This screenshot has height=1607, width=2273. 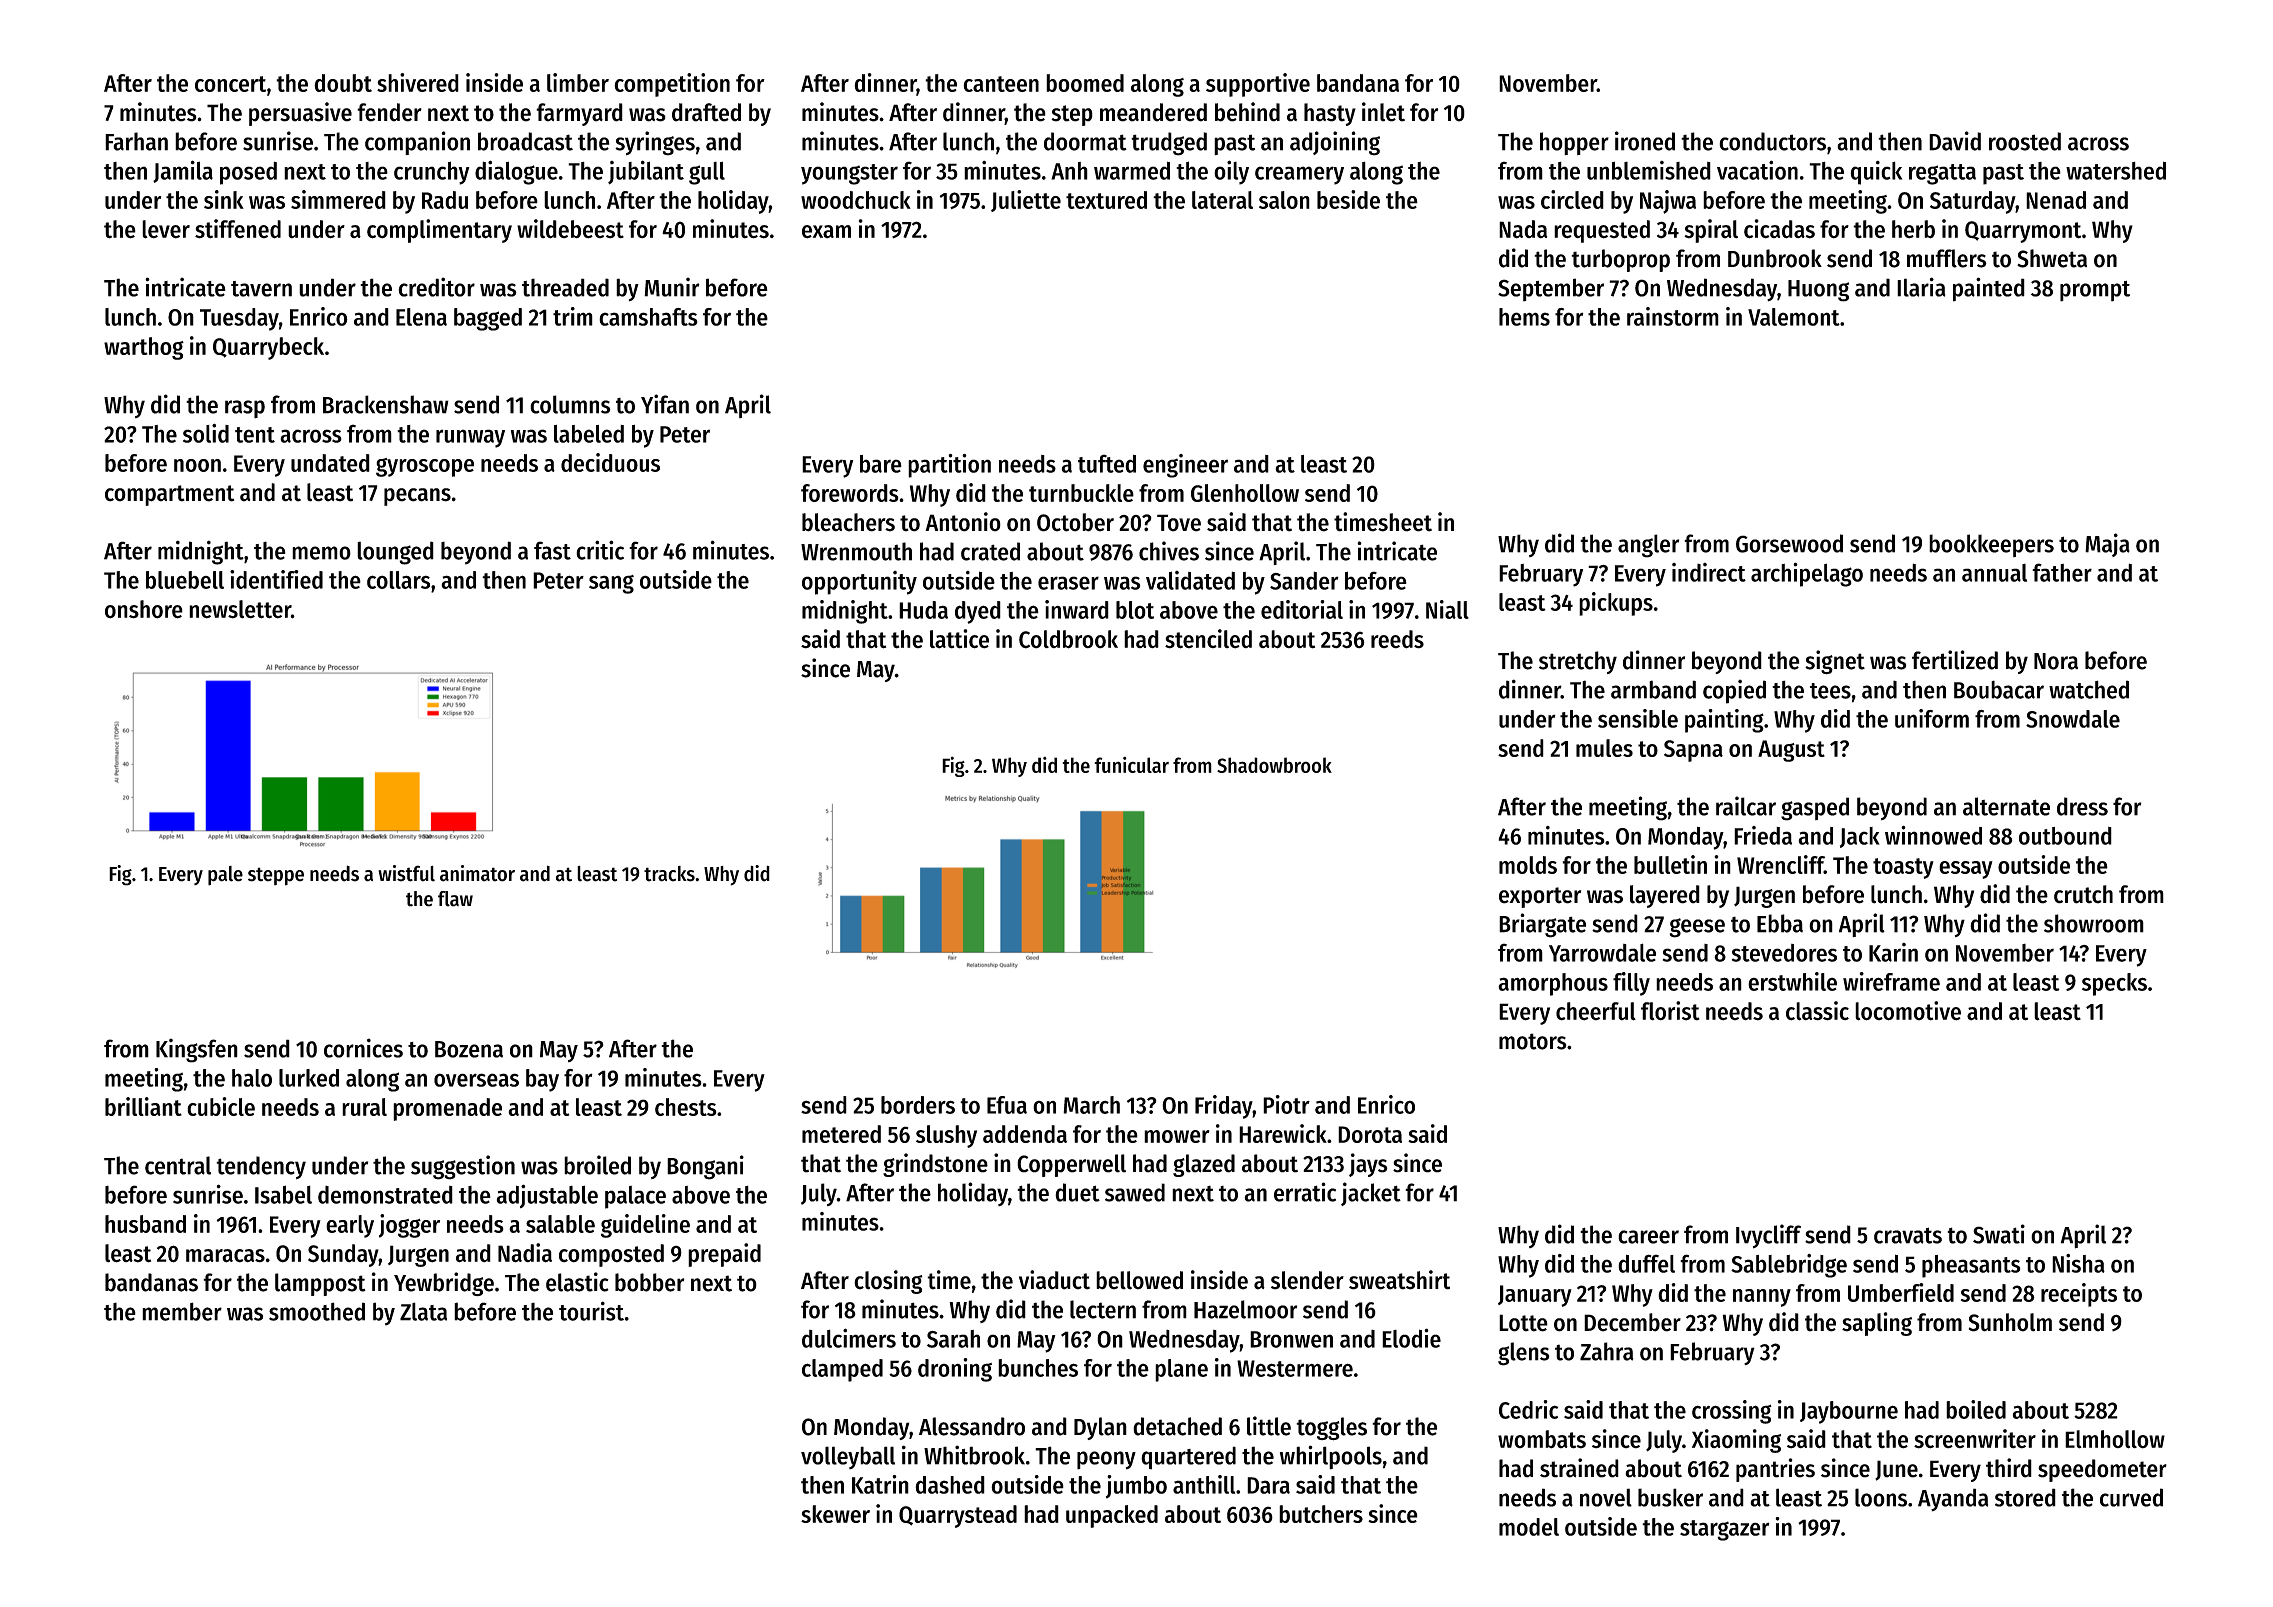 I want to click on husband, so click(x=145, y=1224).
